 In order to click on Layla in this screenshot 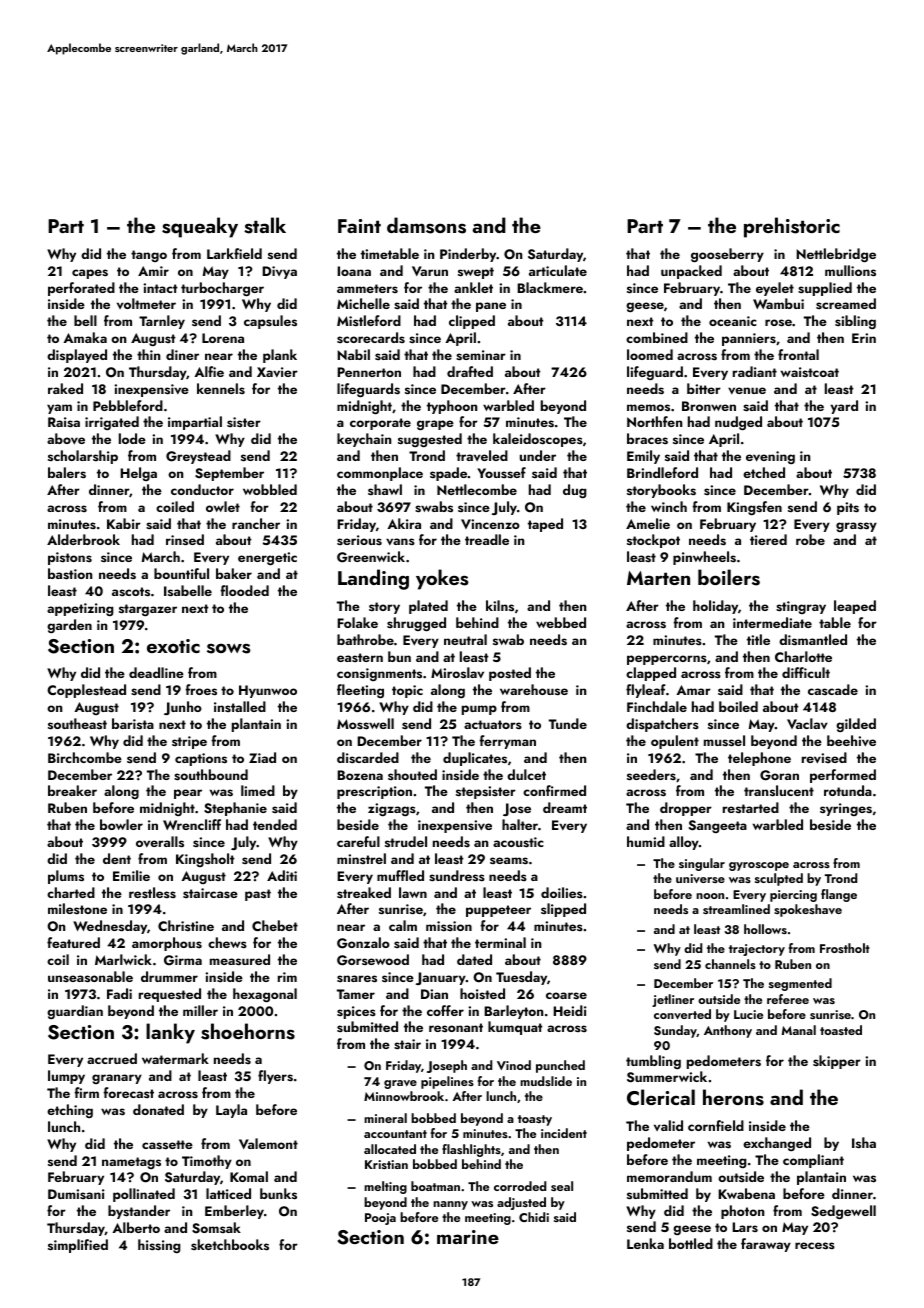, I will do `click(231, 1111)`.
